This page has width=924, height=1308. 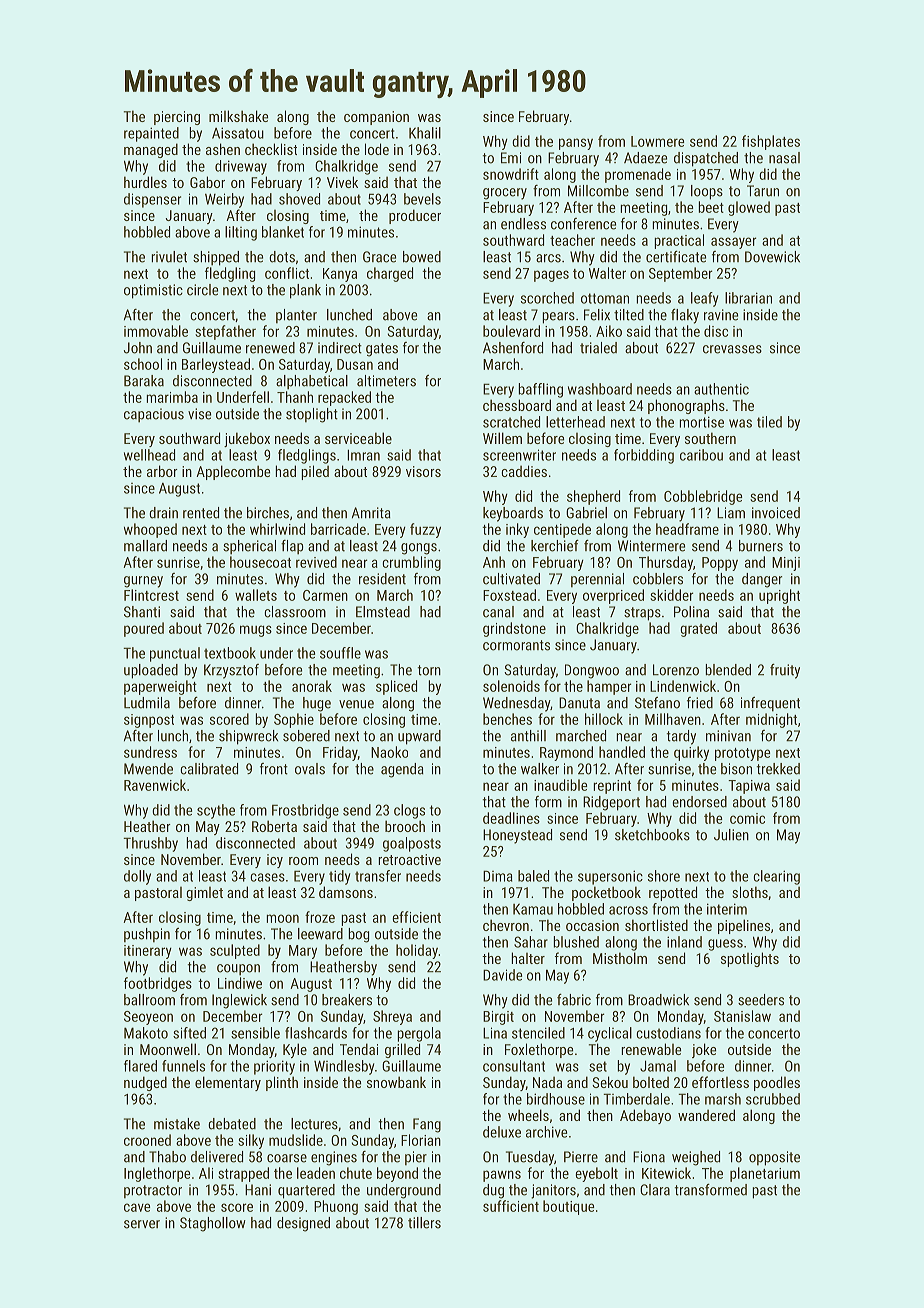 I want to click on jukebox, so click(x=247, y=439).
